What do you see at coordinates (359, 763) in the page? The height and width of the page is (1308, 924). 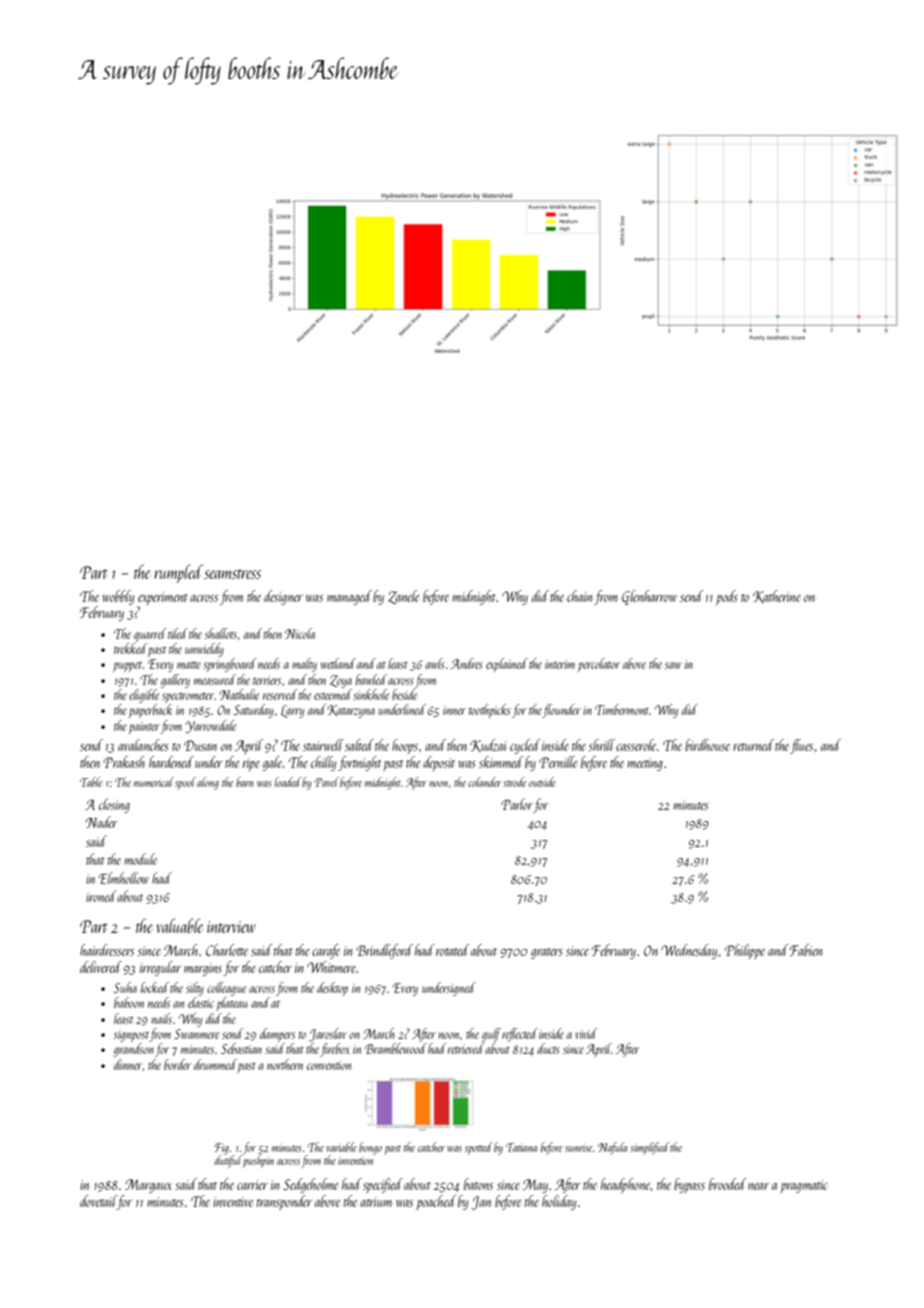 I see `fortnight` at bounding box center [359, 763].
